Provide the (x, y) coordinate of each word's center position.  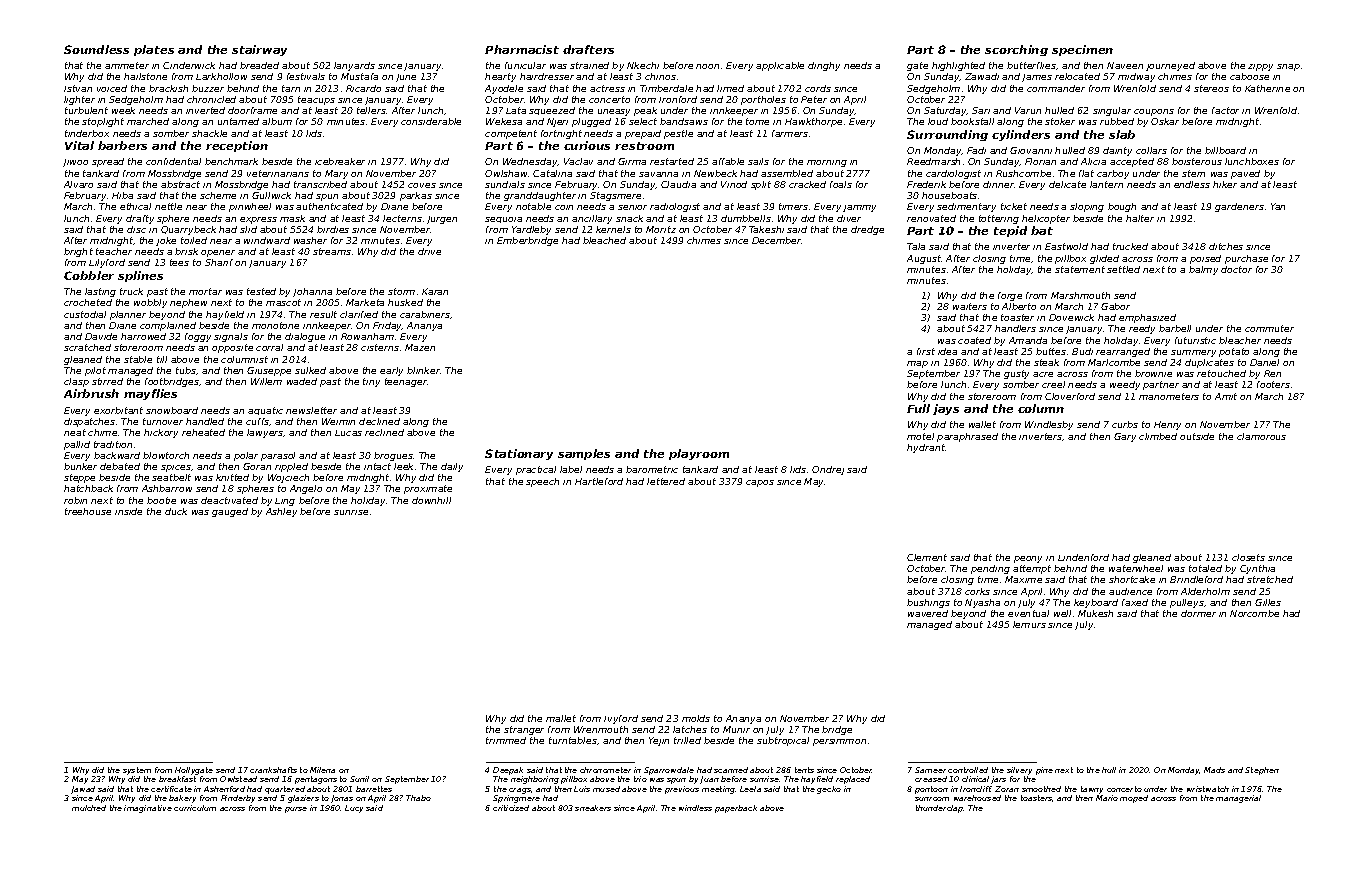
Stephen (1262, 771)
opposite (232, 348)
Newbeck (715, 173)
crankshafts (273, 770)
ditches (1226, 246)
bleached (604, 240)
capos (760, 483)
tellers (371, 110)
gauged (230, 512)
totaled (1205, 568)
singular (1112, 111)
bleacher (1240, 340)
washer (310, 240)
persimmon (839, 742)
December (777, 240)
